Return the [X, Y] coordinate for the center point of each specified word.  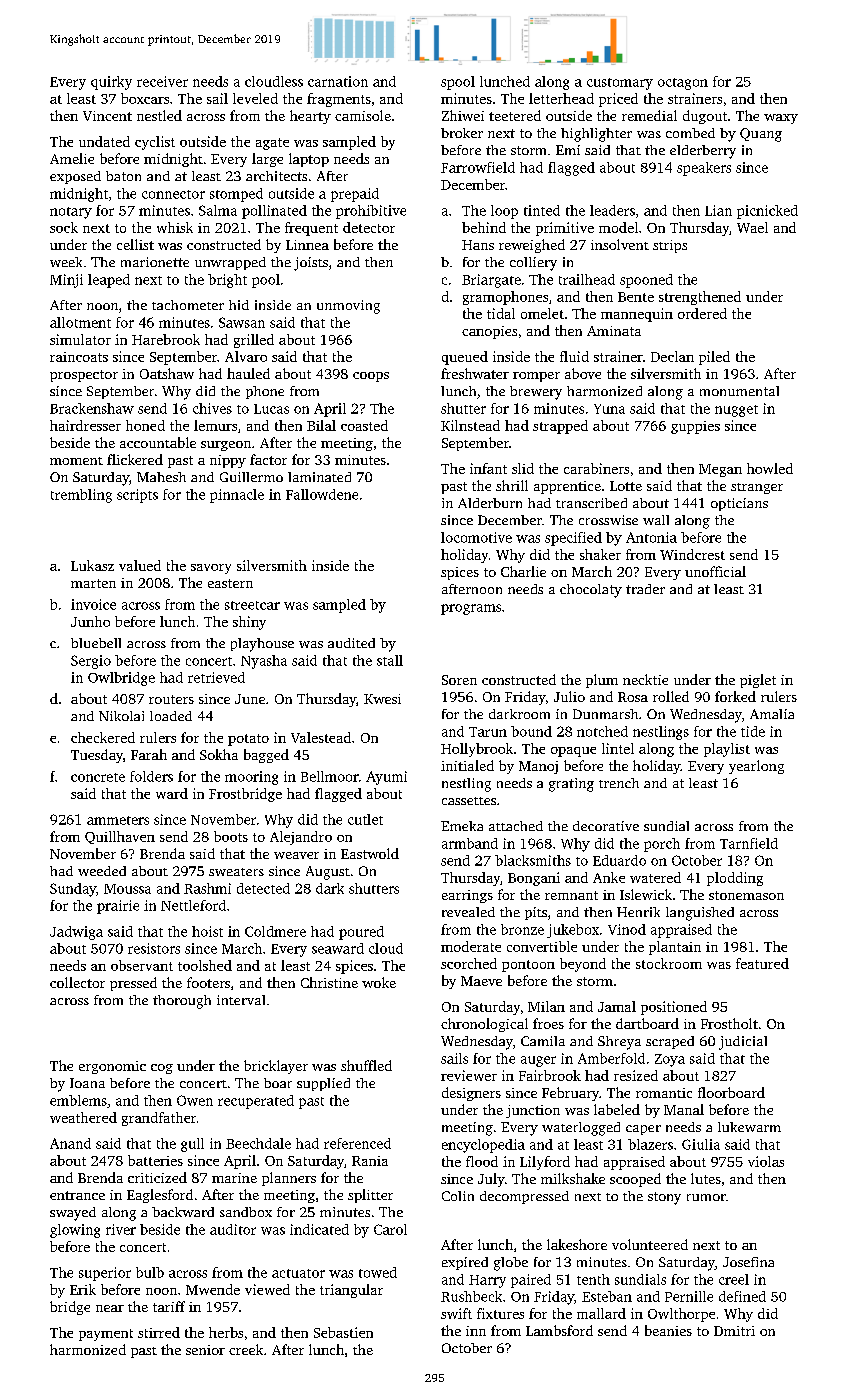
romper [536, 377]
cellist [135, 244]
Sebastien [343, 1332]
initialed [467, 765]
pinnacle [237, 496]
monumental [739, 391]
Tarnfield [749, 843]
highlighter [596, 135]
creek [246, 1349]
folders [151, 776]
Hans [478, 245]
